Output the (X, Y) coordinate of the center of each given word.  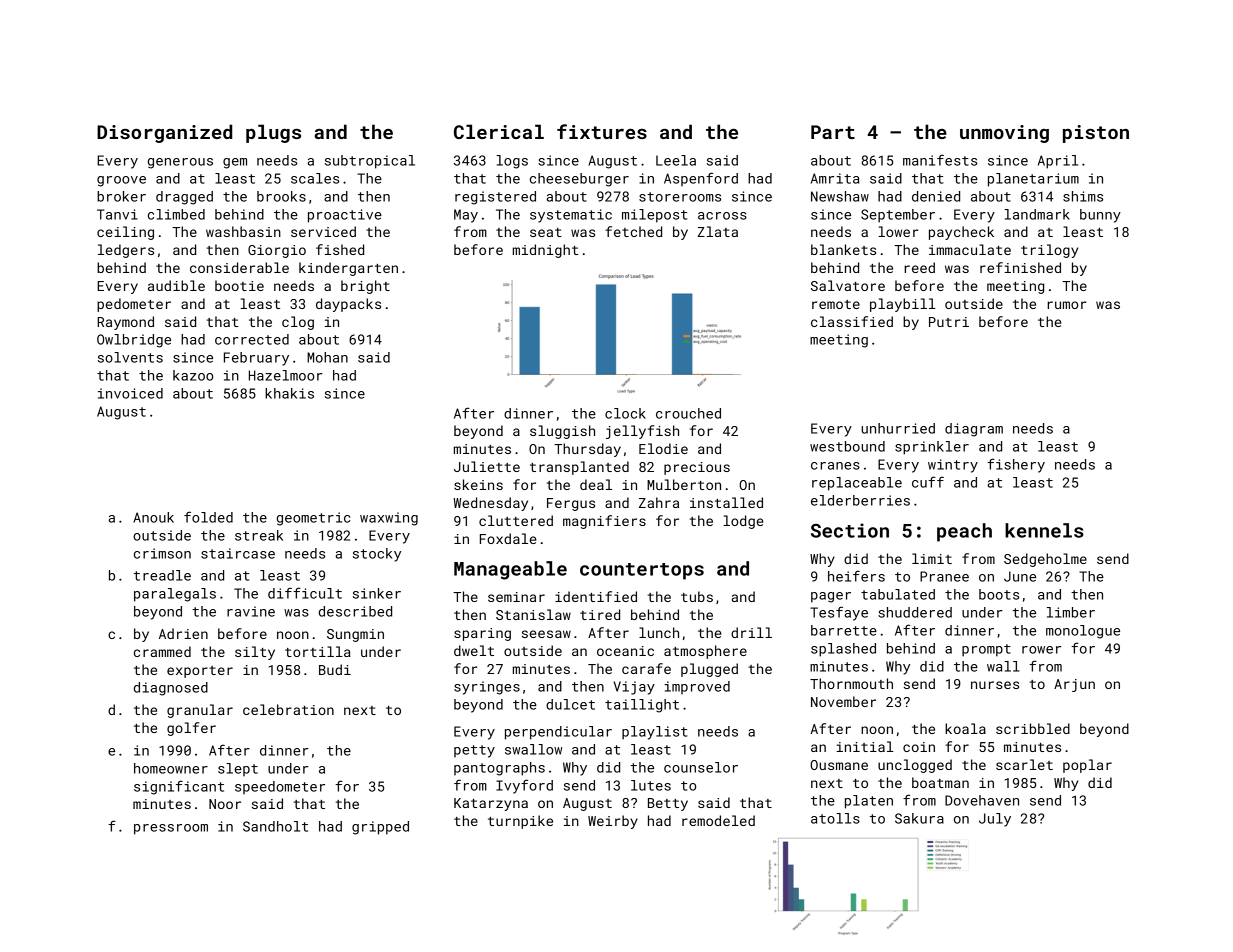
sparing (482, 634)
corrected (252, 339)
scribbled (1033, 728)
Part (833, 132)
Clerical (499, 131)
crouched (688, 413)
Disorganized (164, 133)
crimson (162, 553)
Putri (949, 322)
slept (238, 769)
